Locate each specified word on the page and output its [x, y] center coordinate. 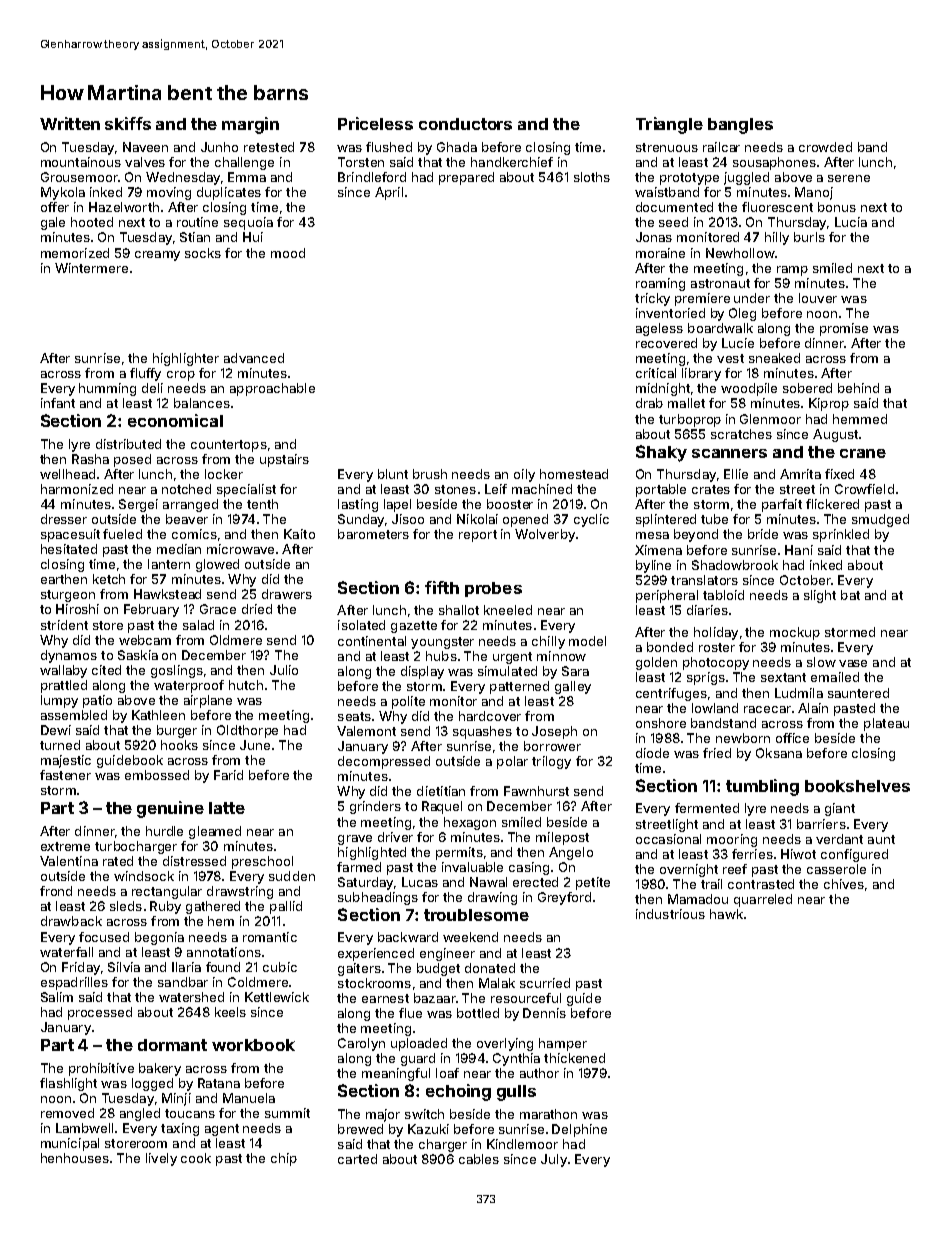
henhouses [75, 1158]
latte [227, 808]
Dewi [56, 730]
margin [250, 125]
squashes [482, 732]
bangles [740, 126]
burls [809, 237]
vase [853, 663]
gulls [516, 1093]
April [389, 193]
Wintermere [91, 268]
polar [512, 762]
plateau [886, 724]
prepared [466, 178]
